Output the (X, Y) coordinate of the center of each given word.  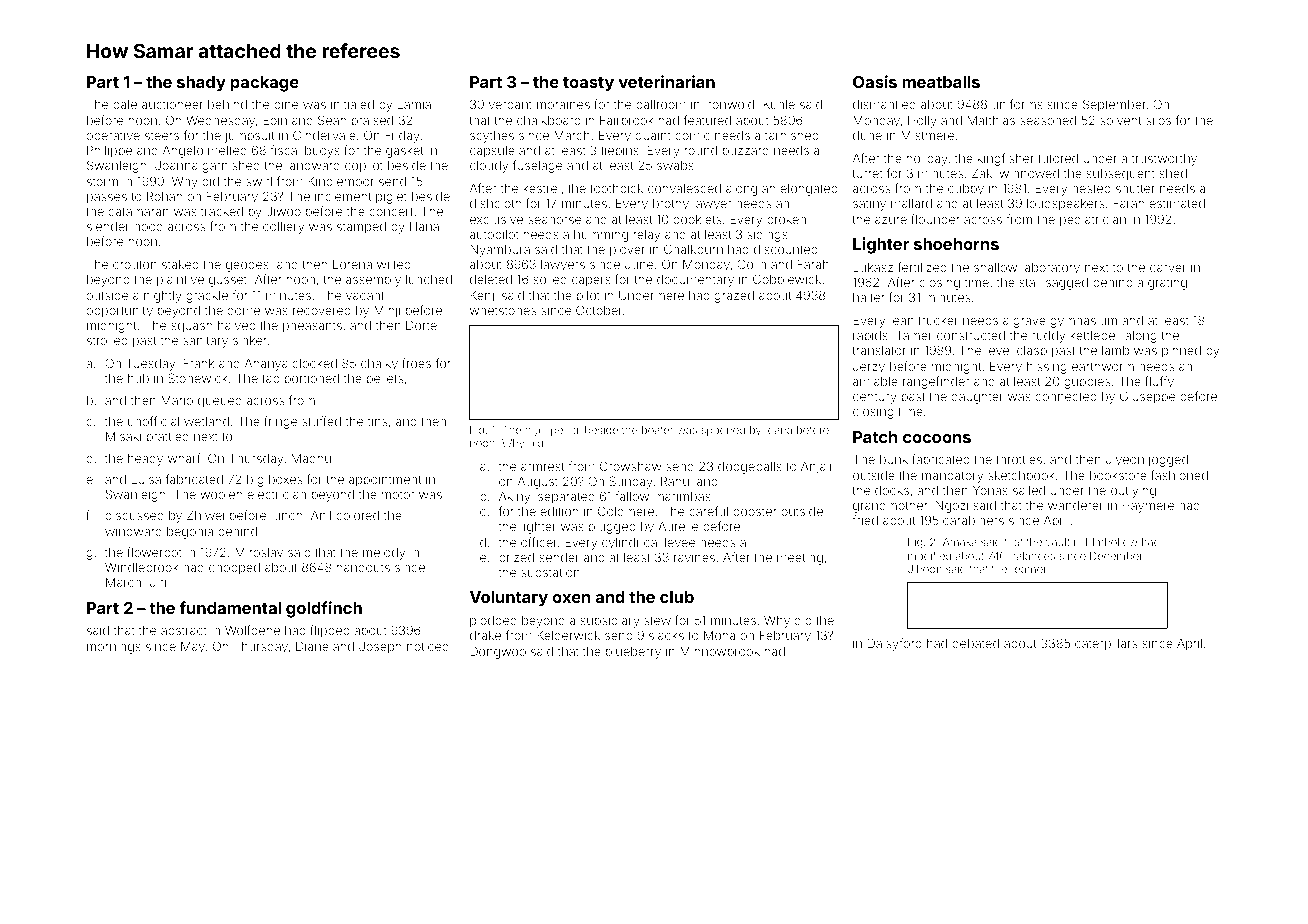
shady (201, 84)
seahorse (554, 219)
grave (1030, 323)
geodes (247, 266)
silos (1158, 120)
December (1116, 556)
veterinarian (666, 81)
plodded (493, 622)
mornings (114, 648)
